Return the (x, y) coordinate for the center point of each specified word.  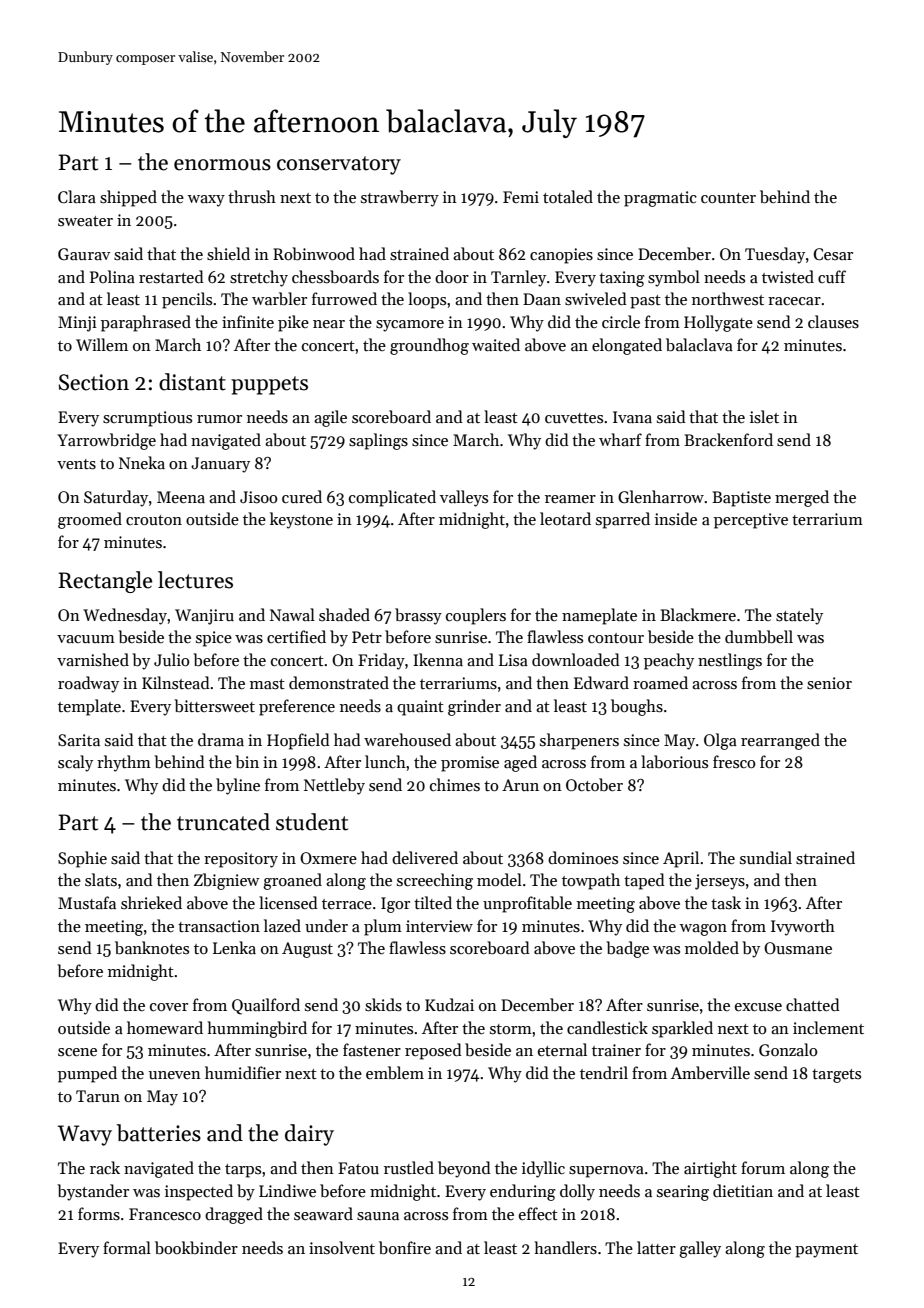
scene (77, 1052)
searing (683, 1193)
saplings (378, 441)
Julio (171, 659)
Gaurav (84, 254)
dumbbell (759, 636)
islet (764, 417)
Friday (381, 661)
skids (383, 1005)
